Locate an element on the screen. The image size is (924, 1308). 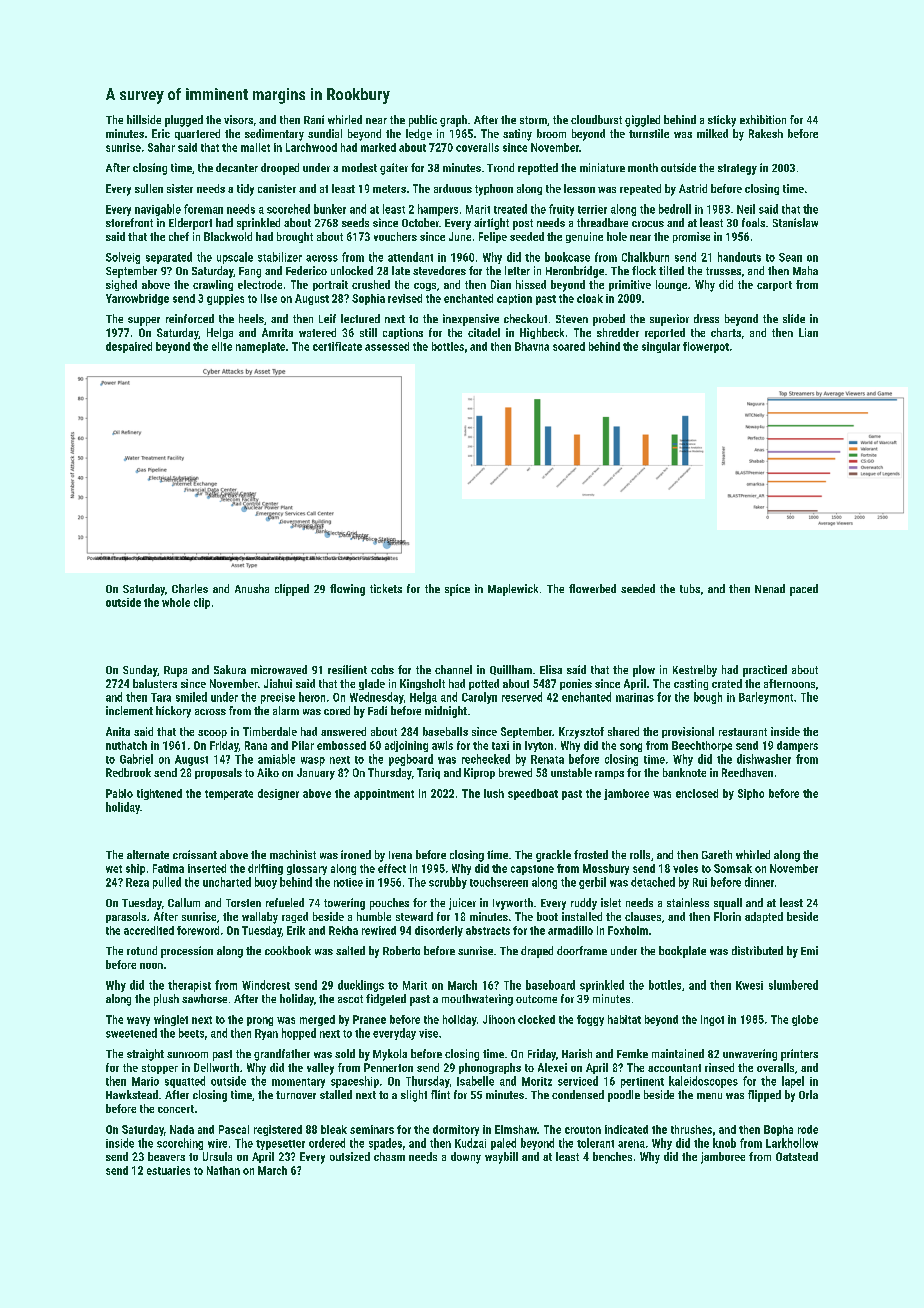
inserted is located at coordinates (207, 868).
